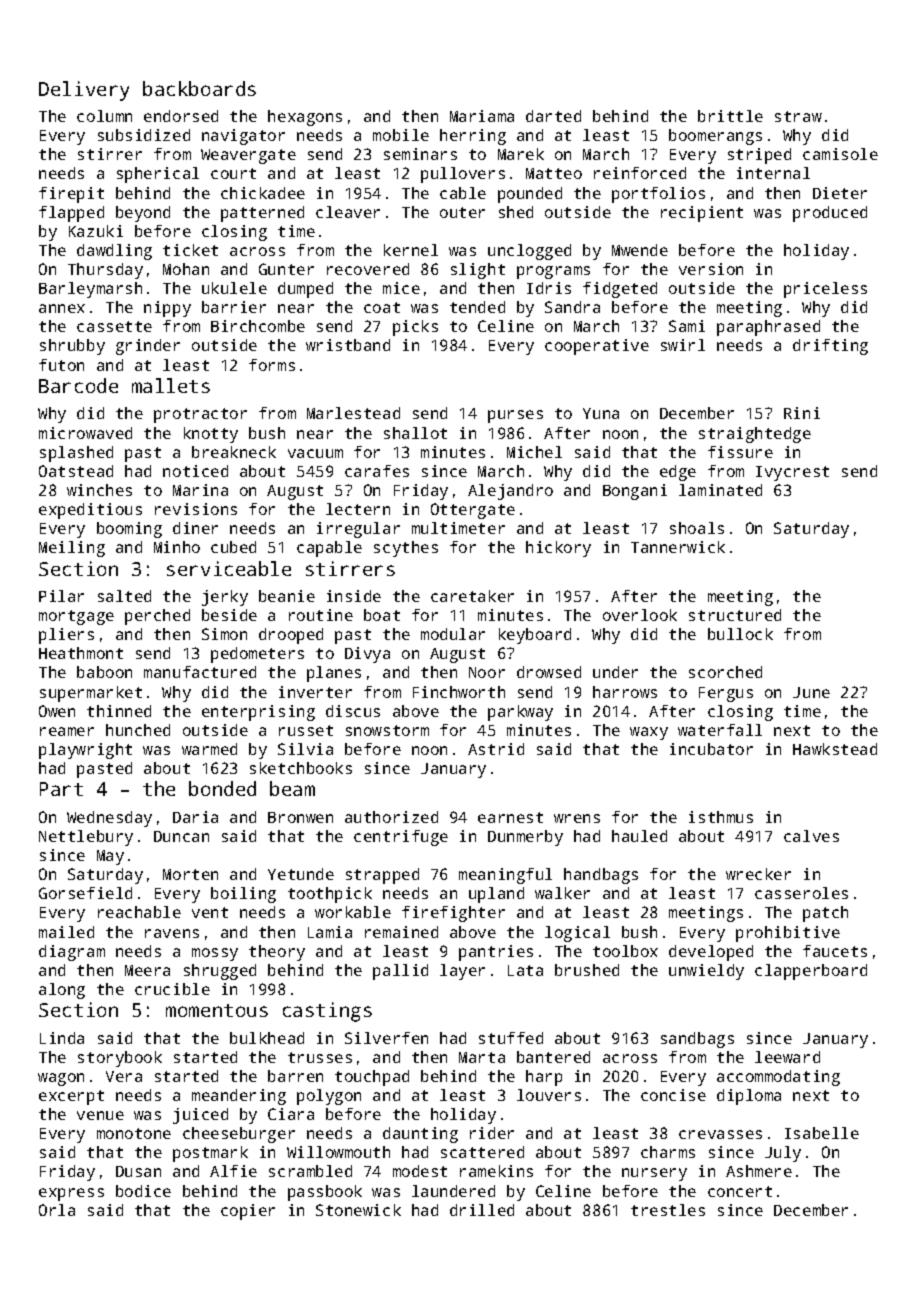 The width and height of the image is (924, 1308). Describe the element at coordinates (72, 953) in the image. I see `diagram` at that location.
